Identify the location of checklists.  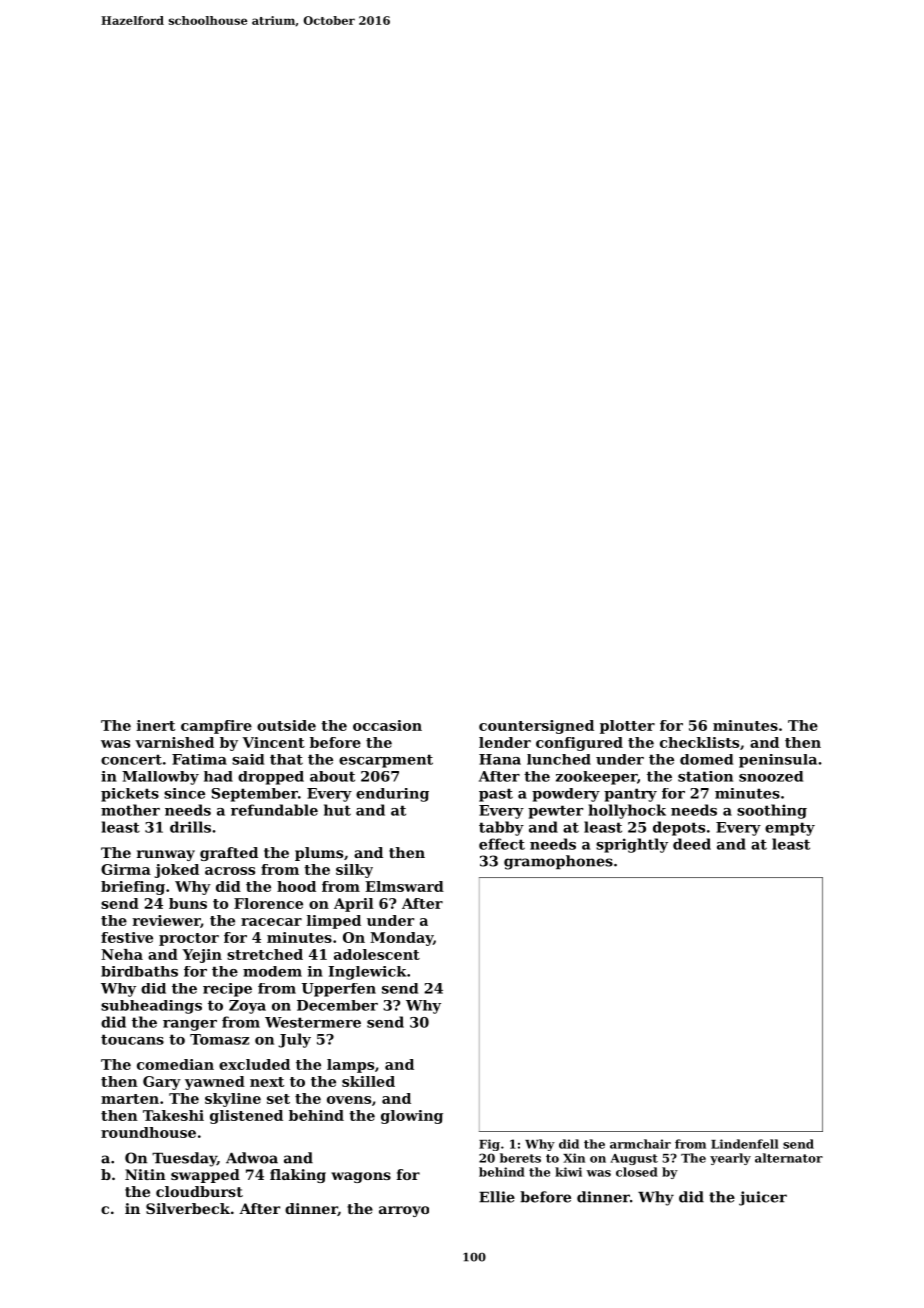
(699, 742).
